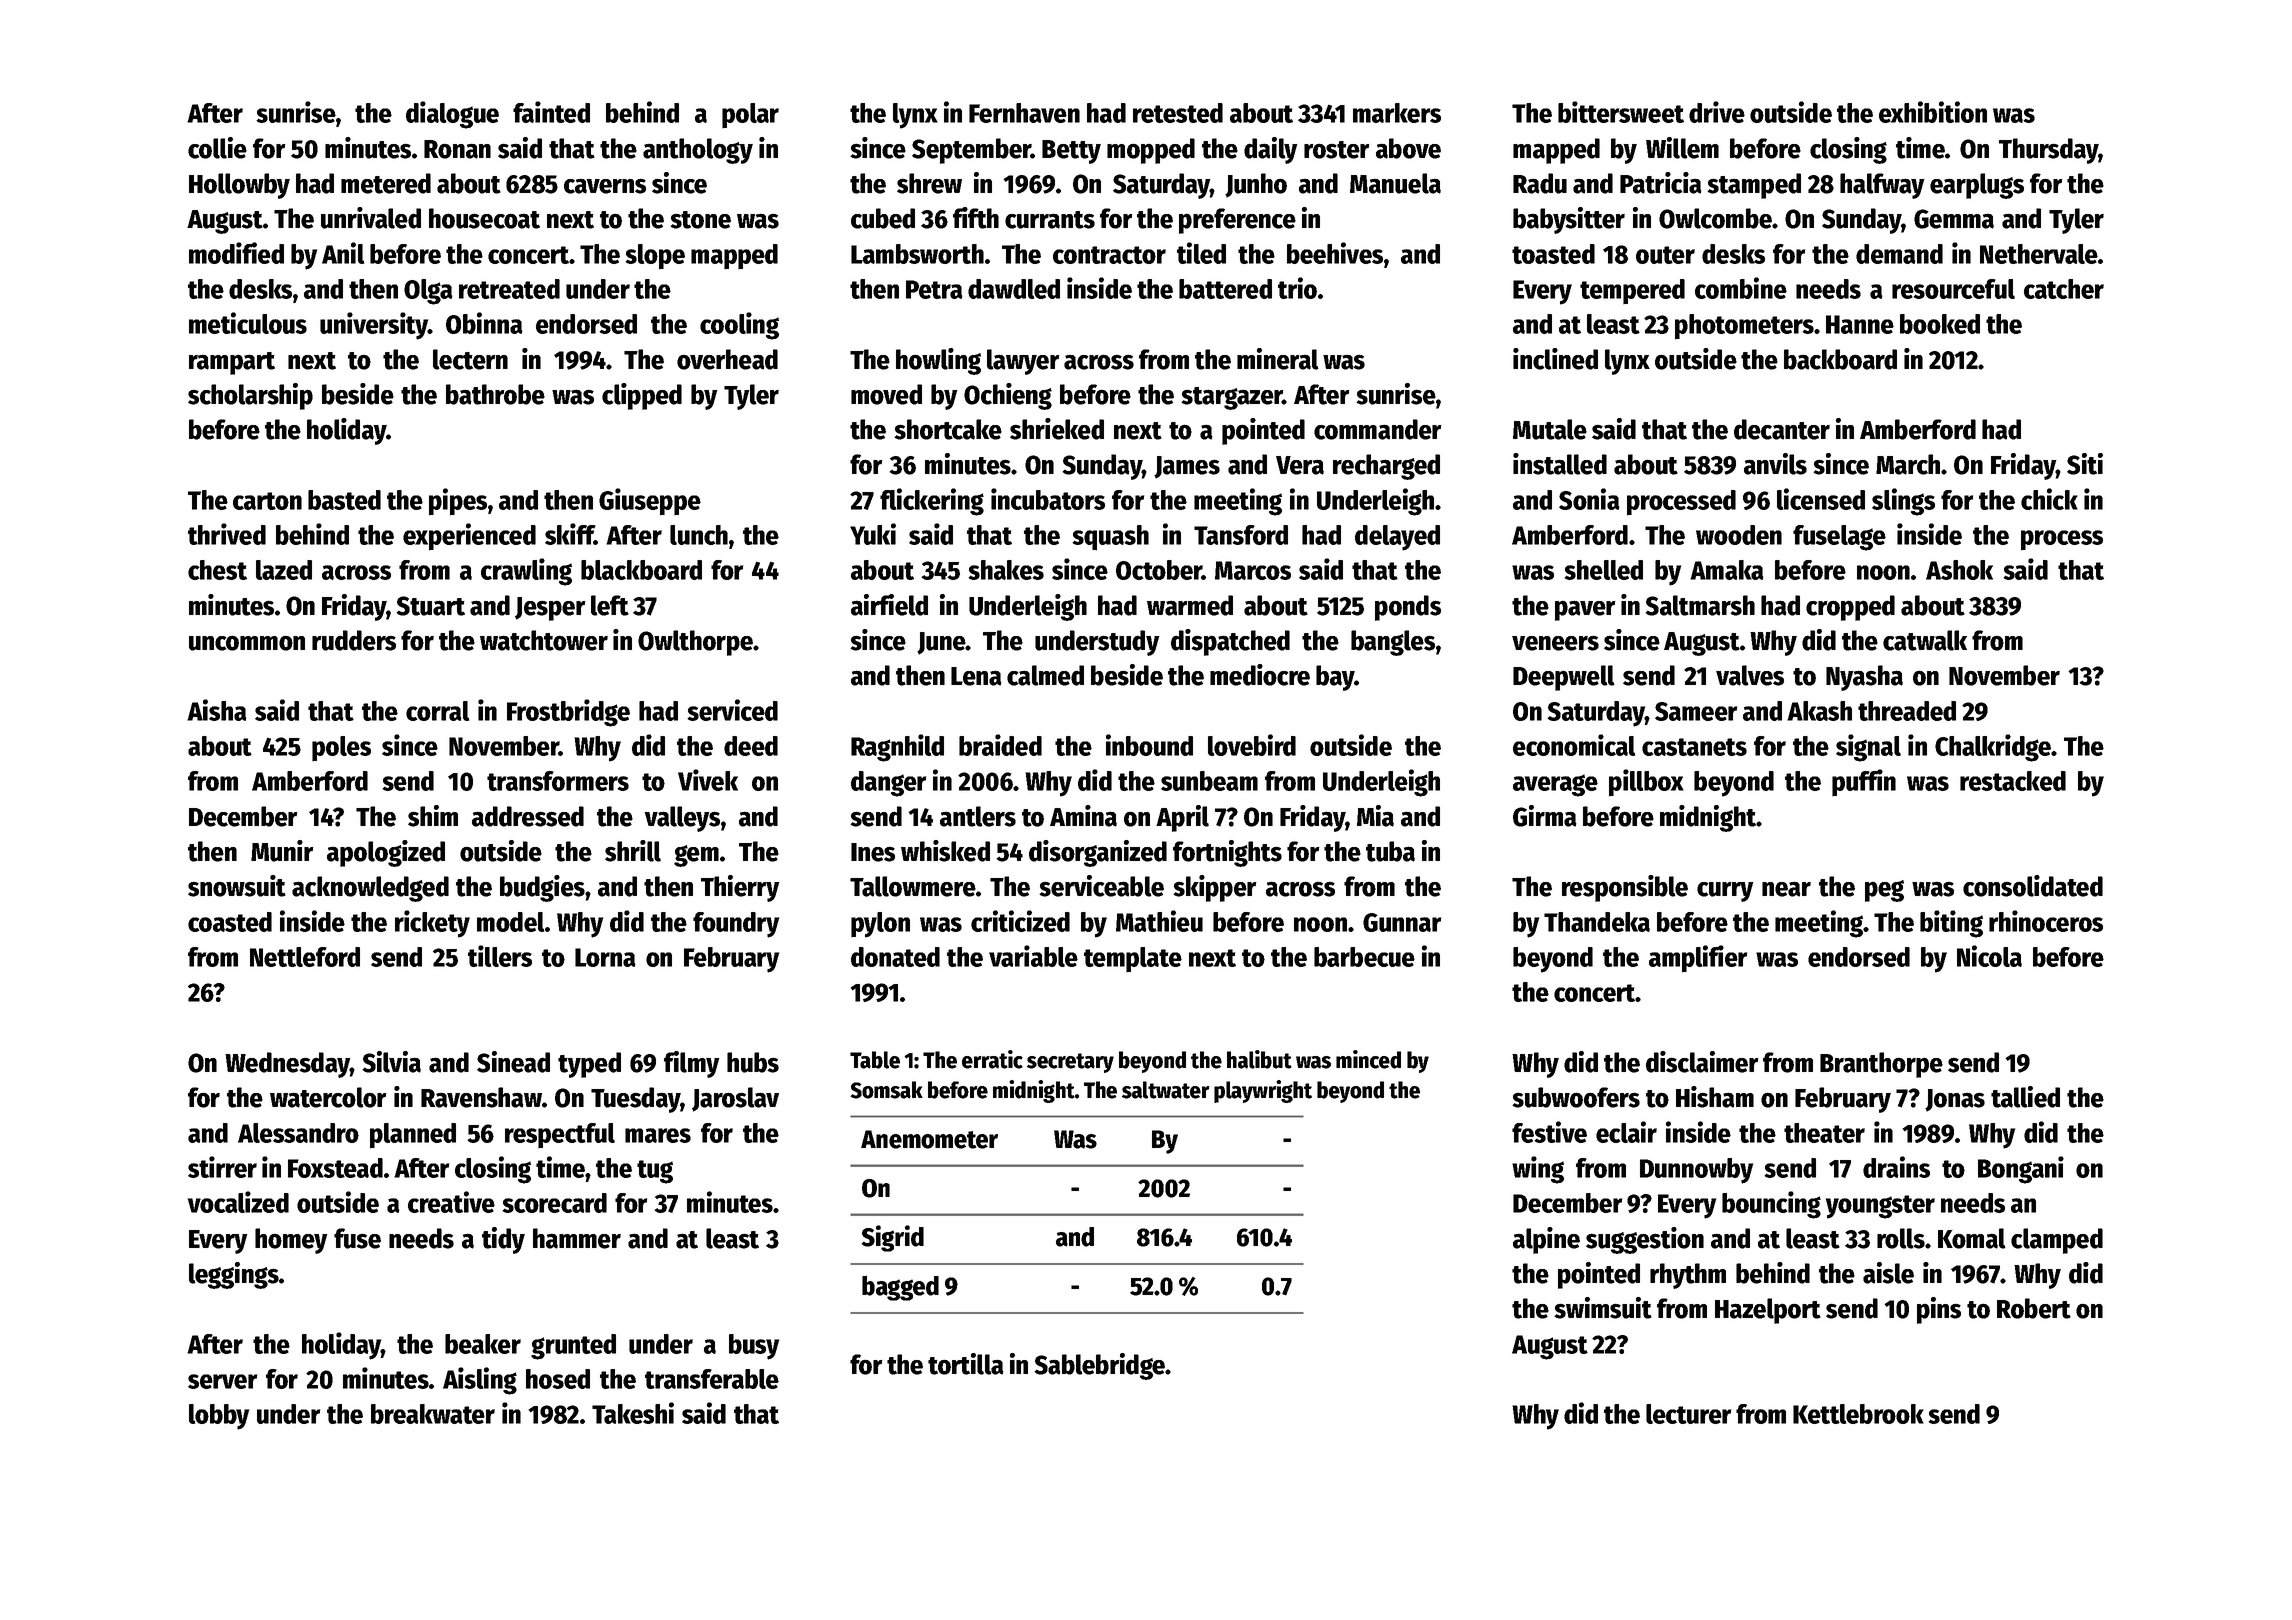 The height and width of the screenshot is (1620, 2292). I want to click on hosed, so click(558, 1379).
